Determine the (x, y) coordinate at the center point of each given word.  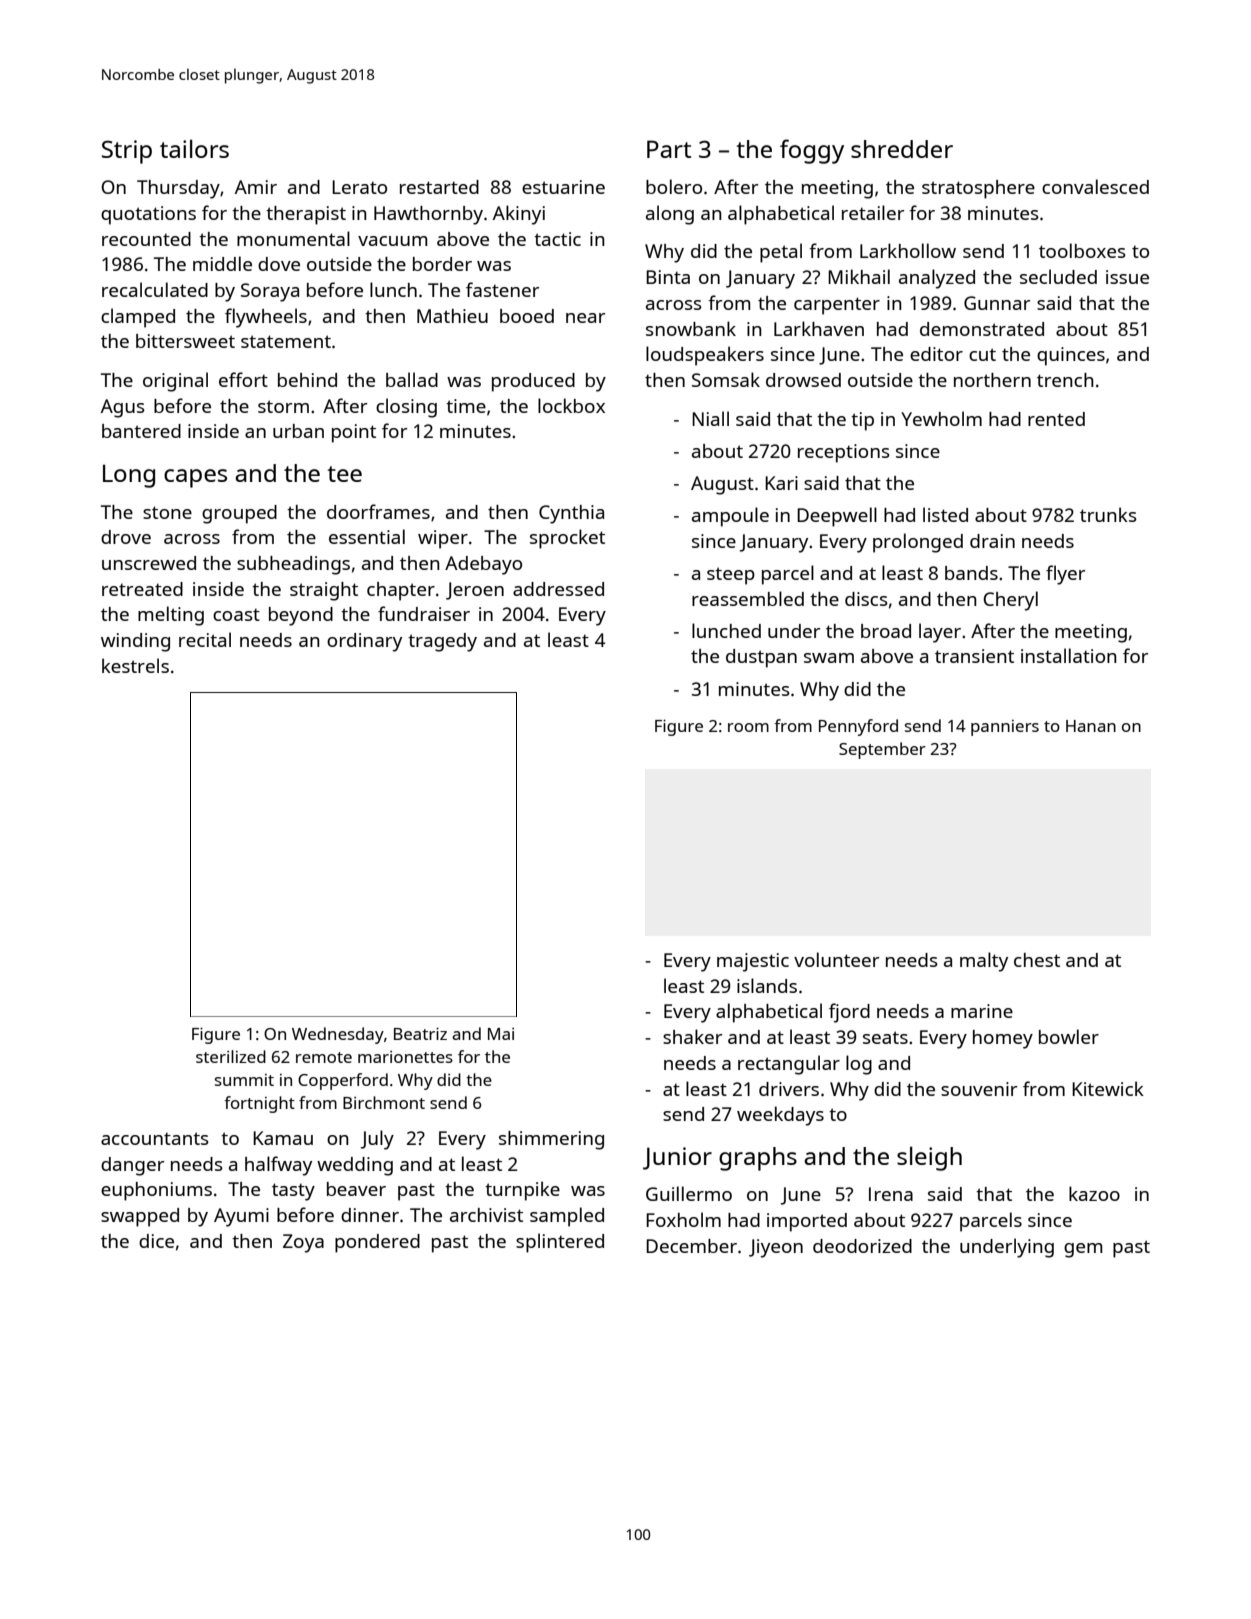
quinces (1071, 356)
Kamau (283, 1138)
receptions (844, 453)
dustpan (761, 658)
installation (1069, 655)
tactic (557, 239)
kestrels (135, 665)
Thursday (178, 189)
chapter (401, 591)
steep (731, 576)
